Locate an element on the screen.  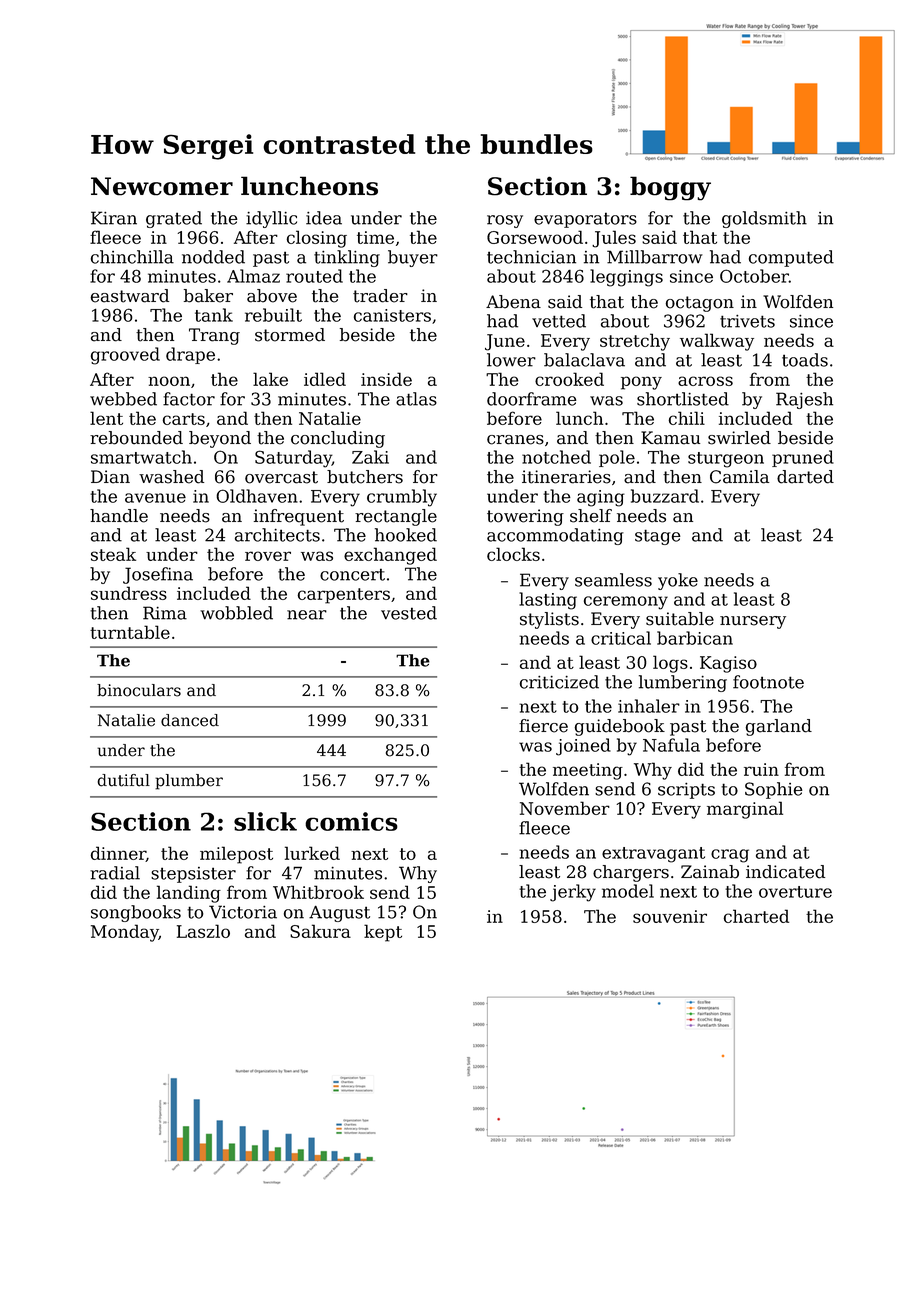
Newcomer is located at coordinates (162, 186).
